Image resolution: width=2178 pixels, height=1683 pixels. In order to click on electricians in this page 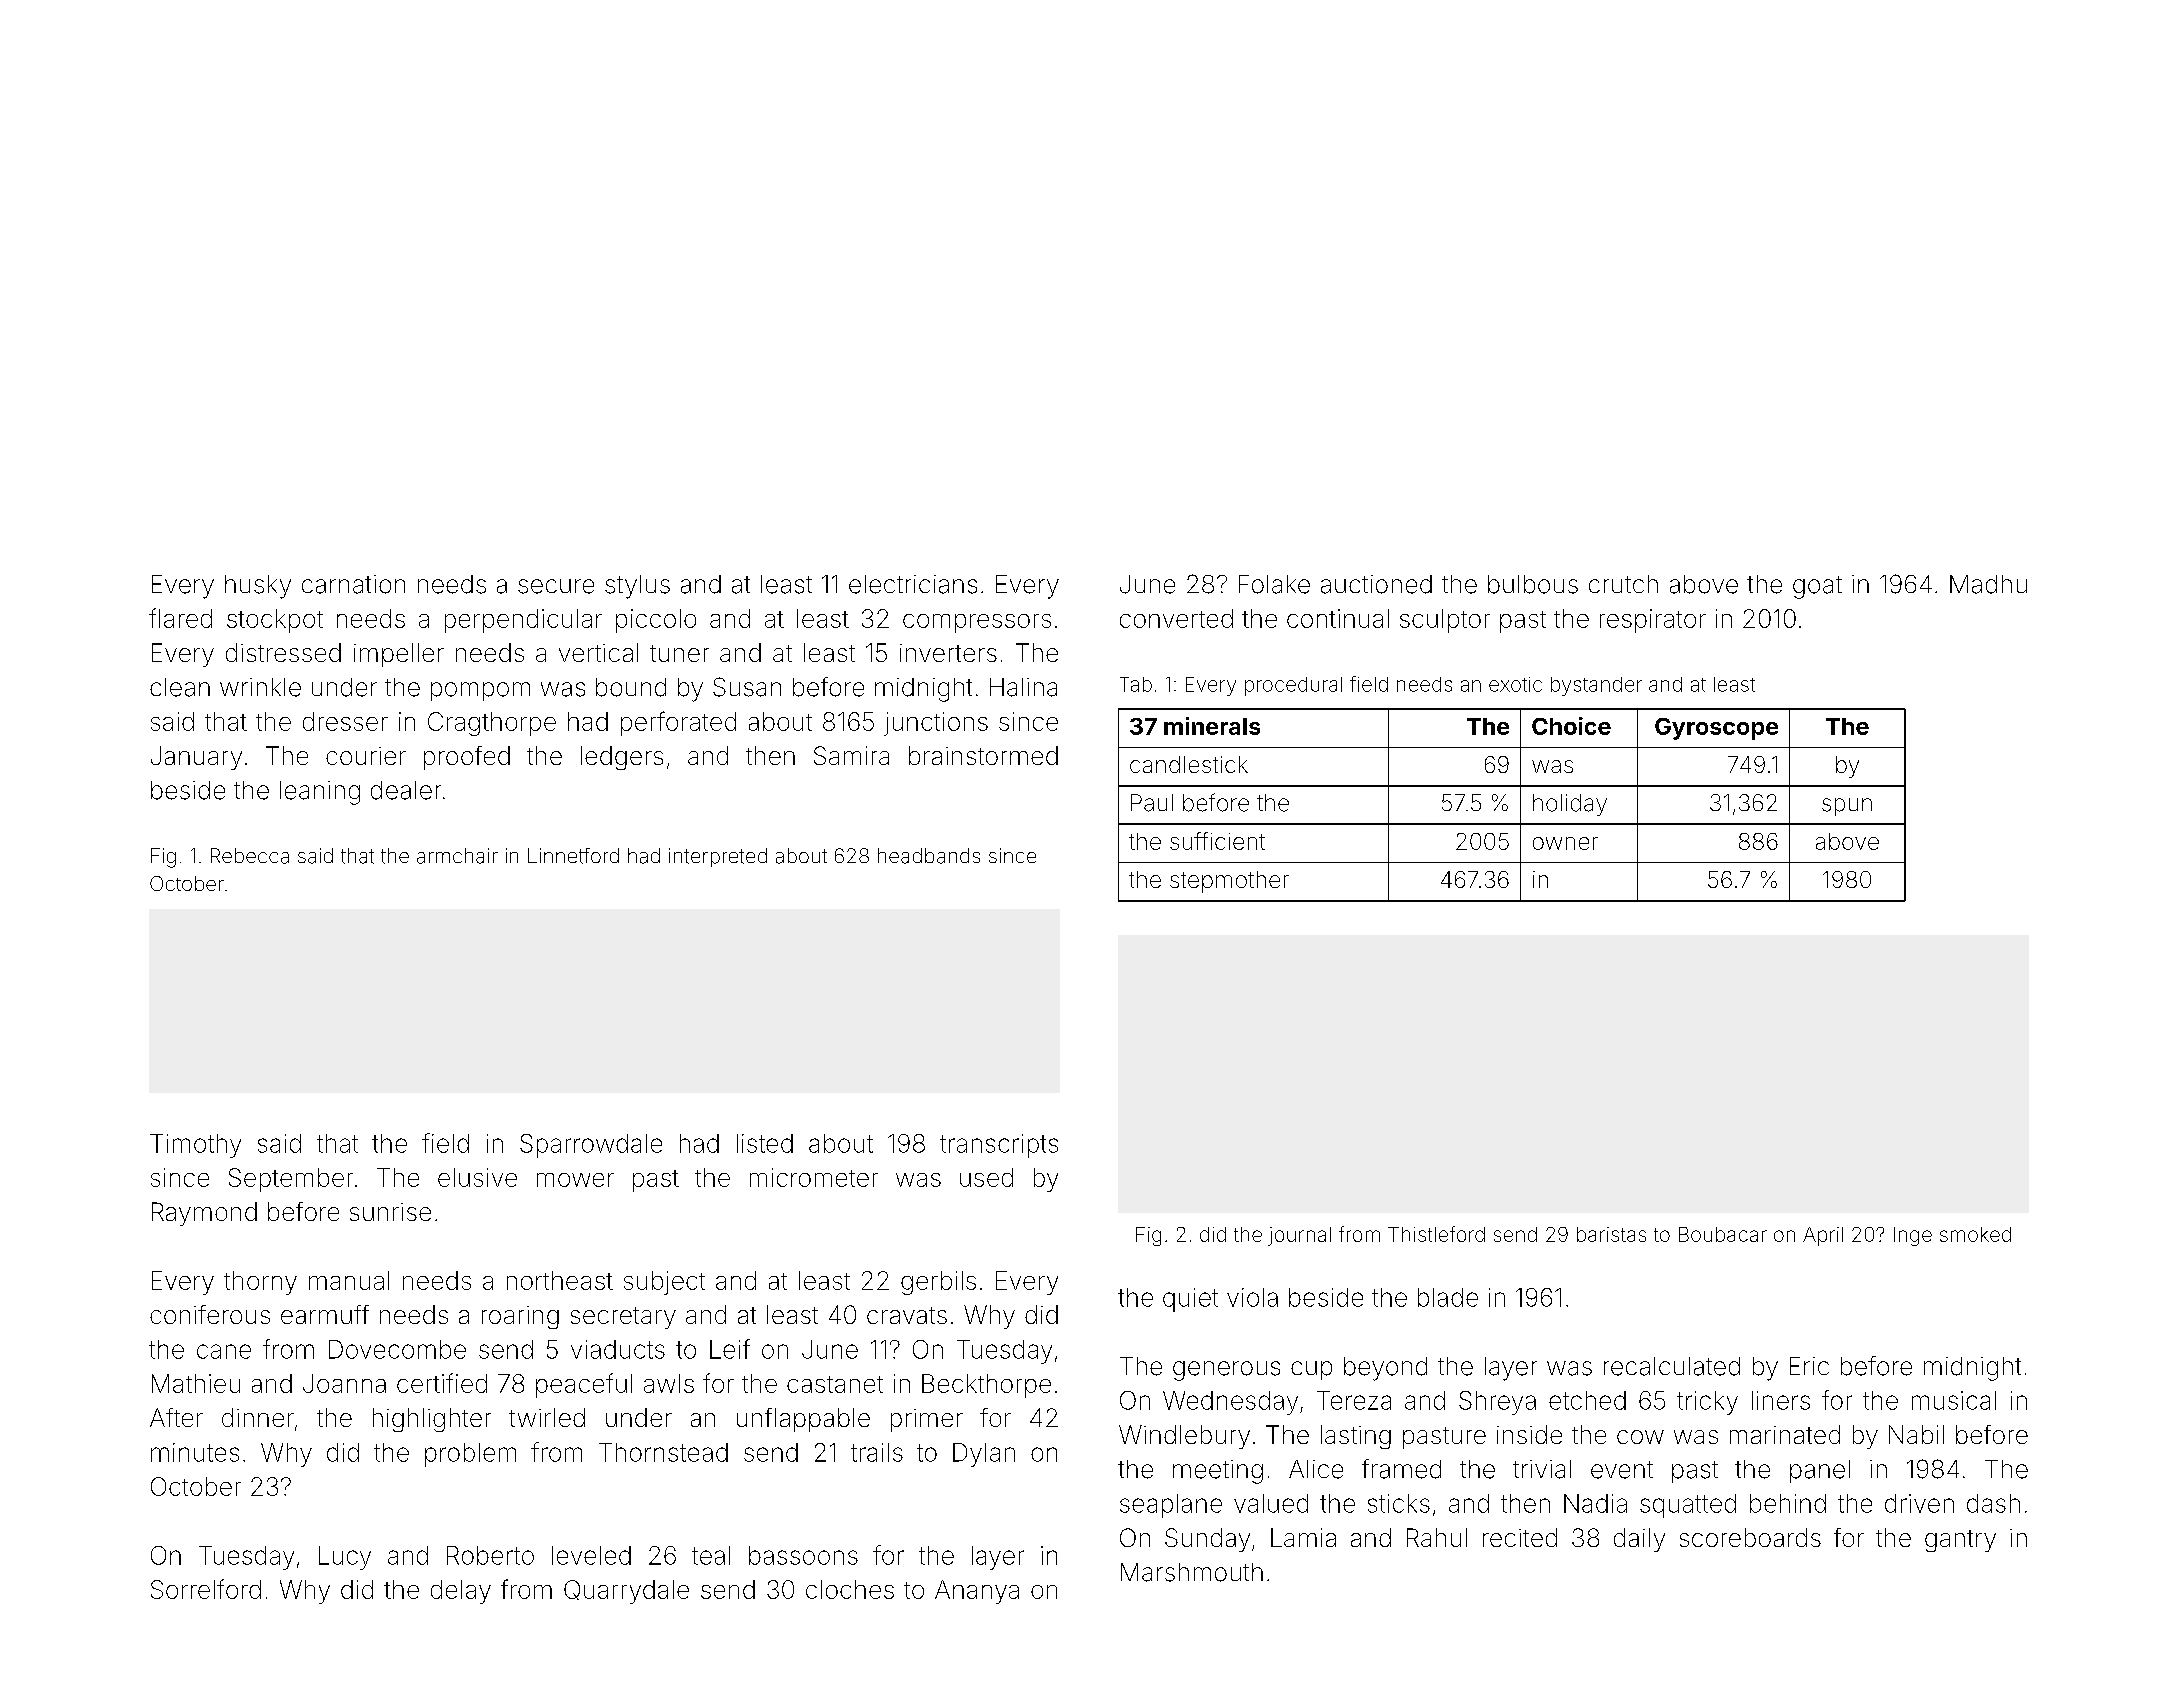, I will do `click(913, 584)`.
